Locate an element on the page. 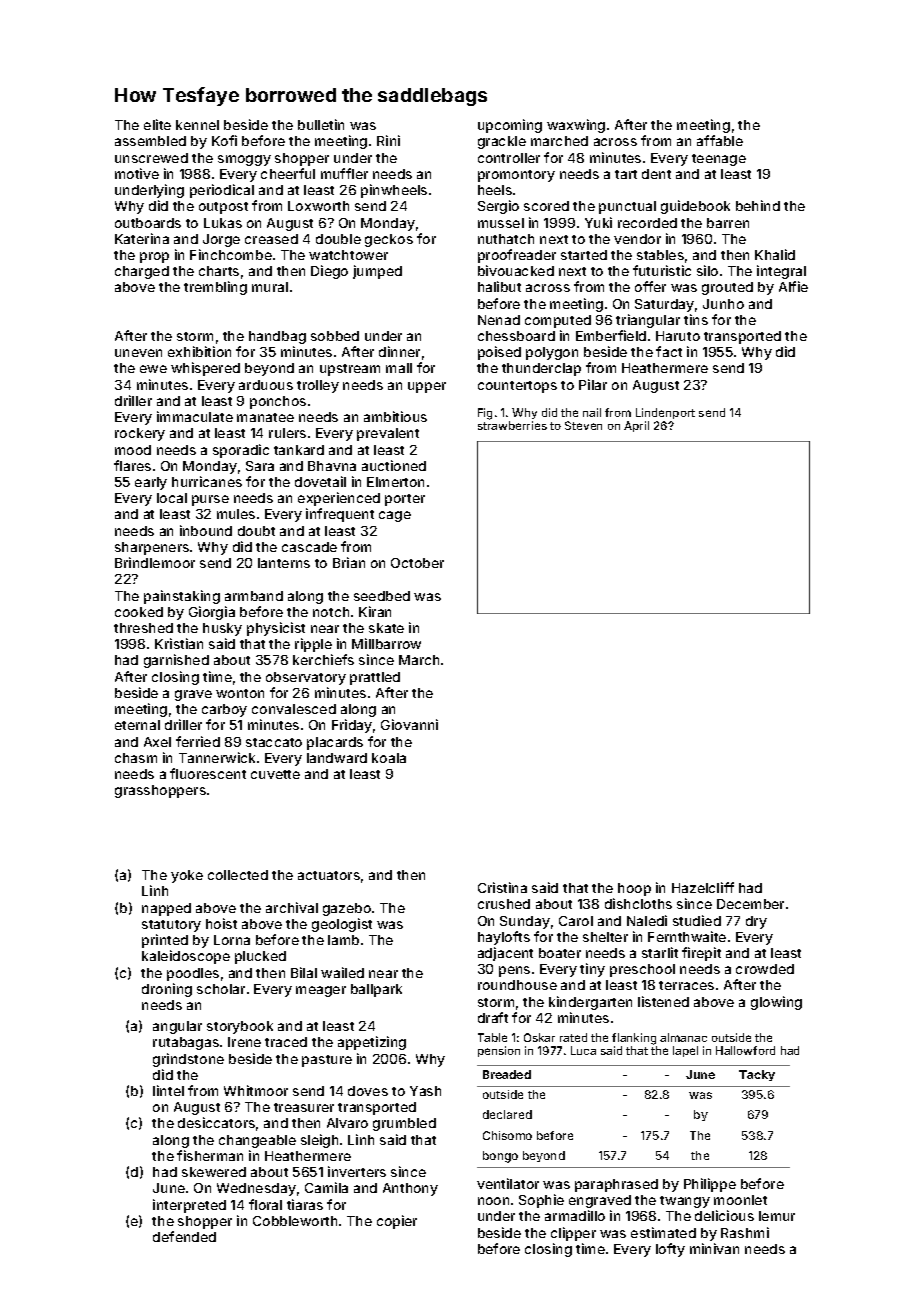  kennel is located at coordinates (197, 125).
